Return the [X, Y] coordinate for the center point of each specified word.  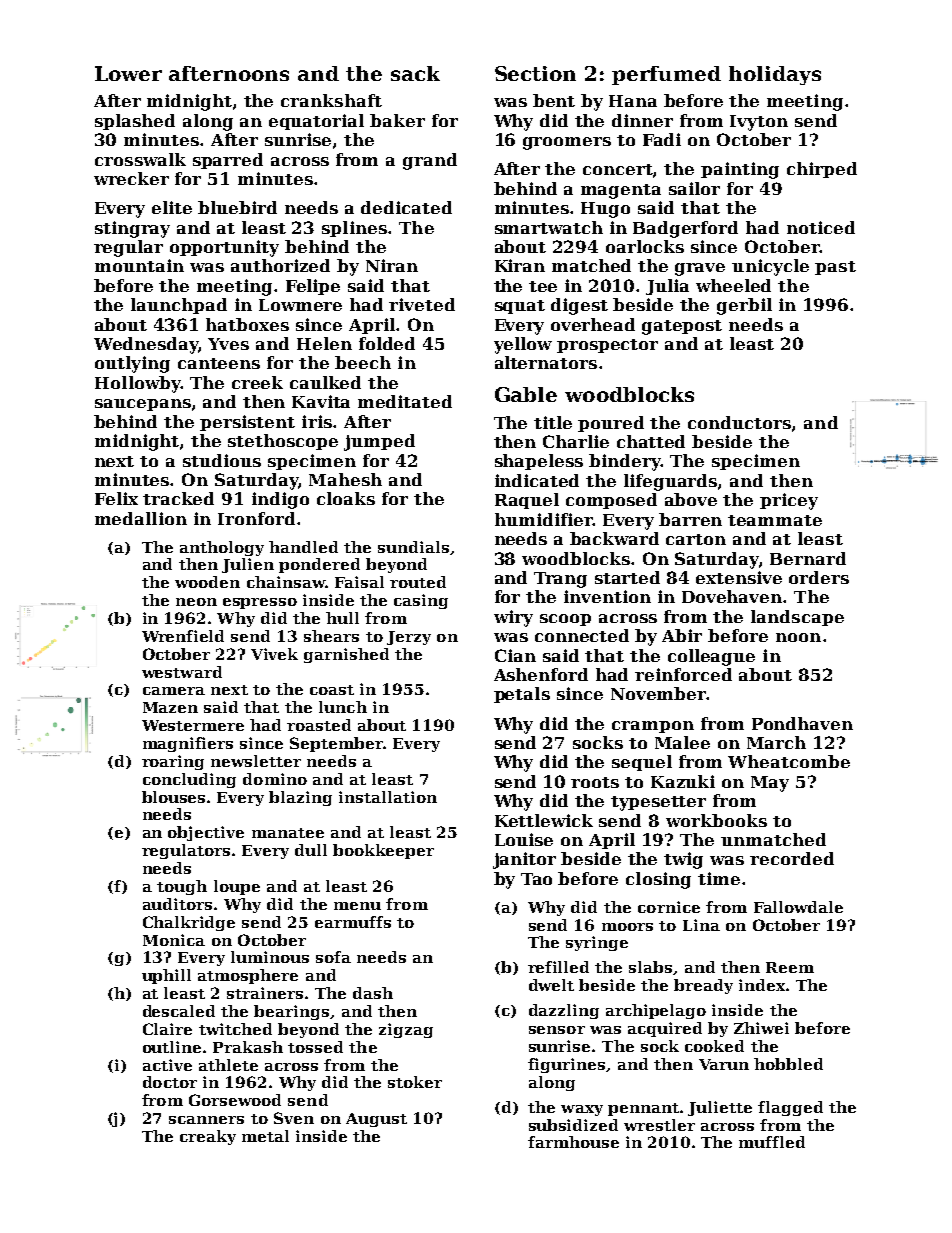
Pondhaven [802, 723]
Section [535, 73]
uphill [166, 976]
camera [174, 691]
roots [595, 782]
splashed [135, 122]
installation [388, 797]
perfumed [666, 75]
